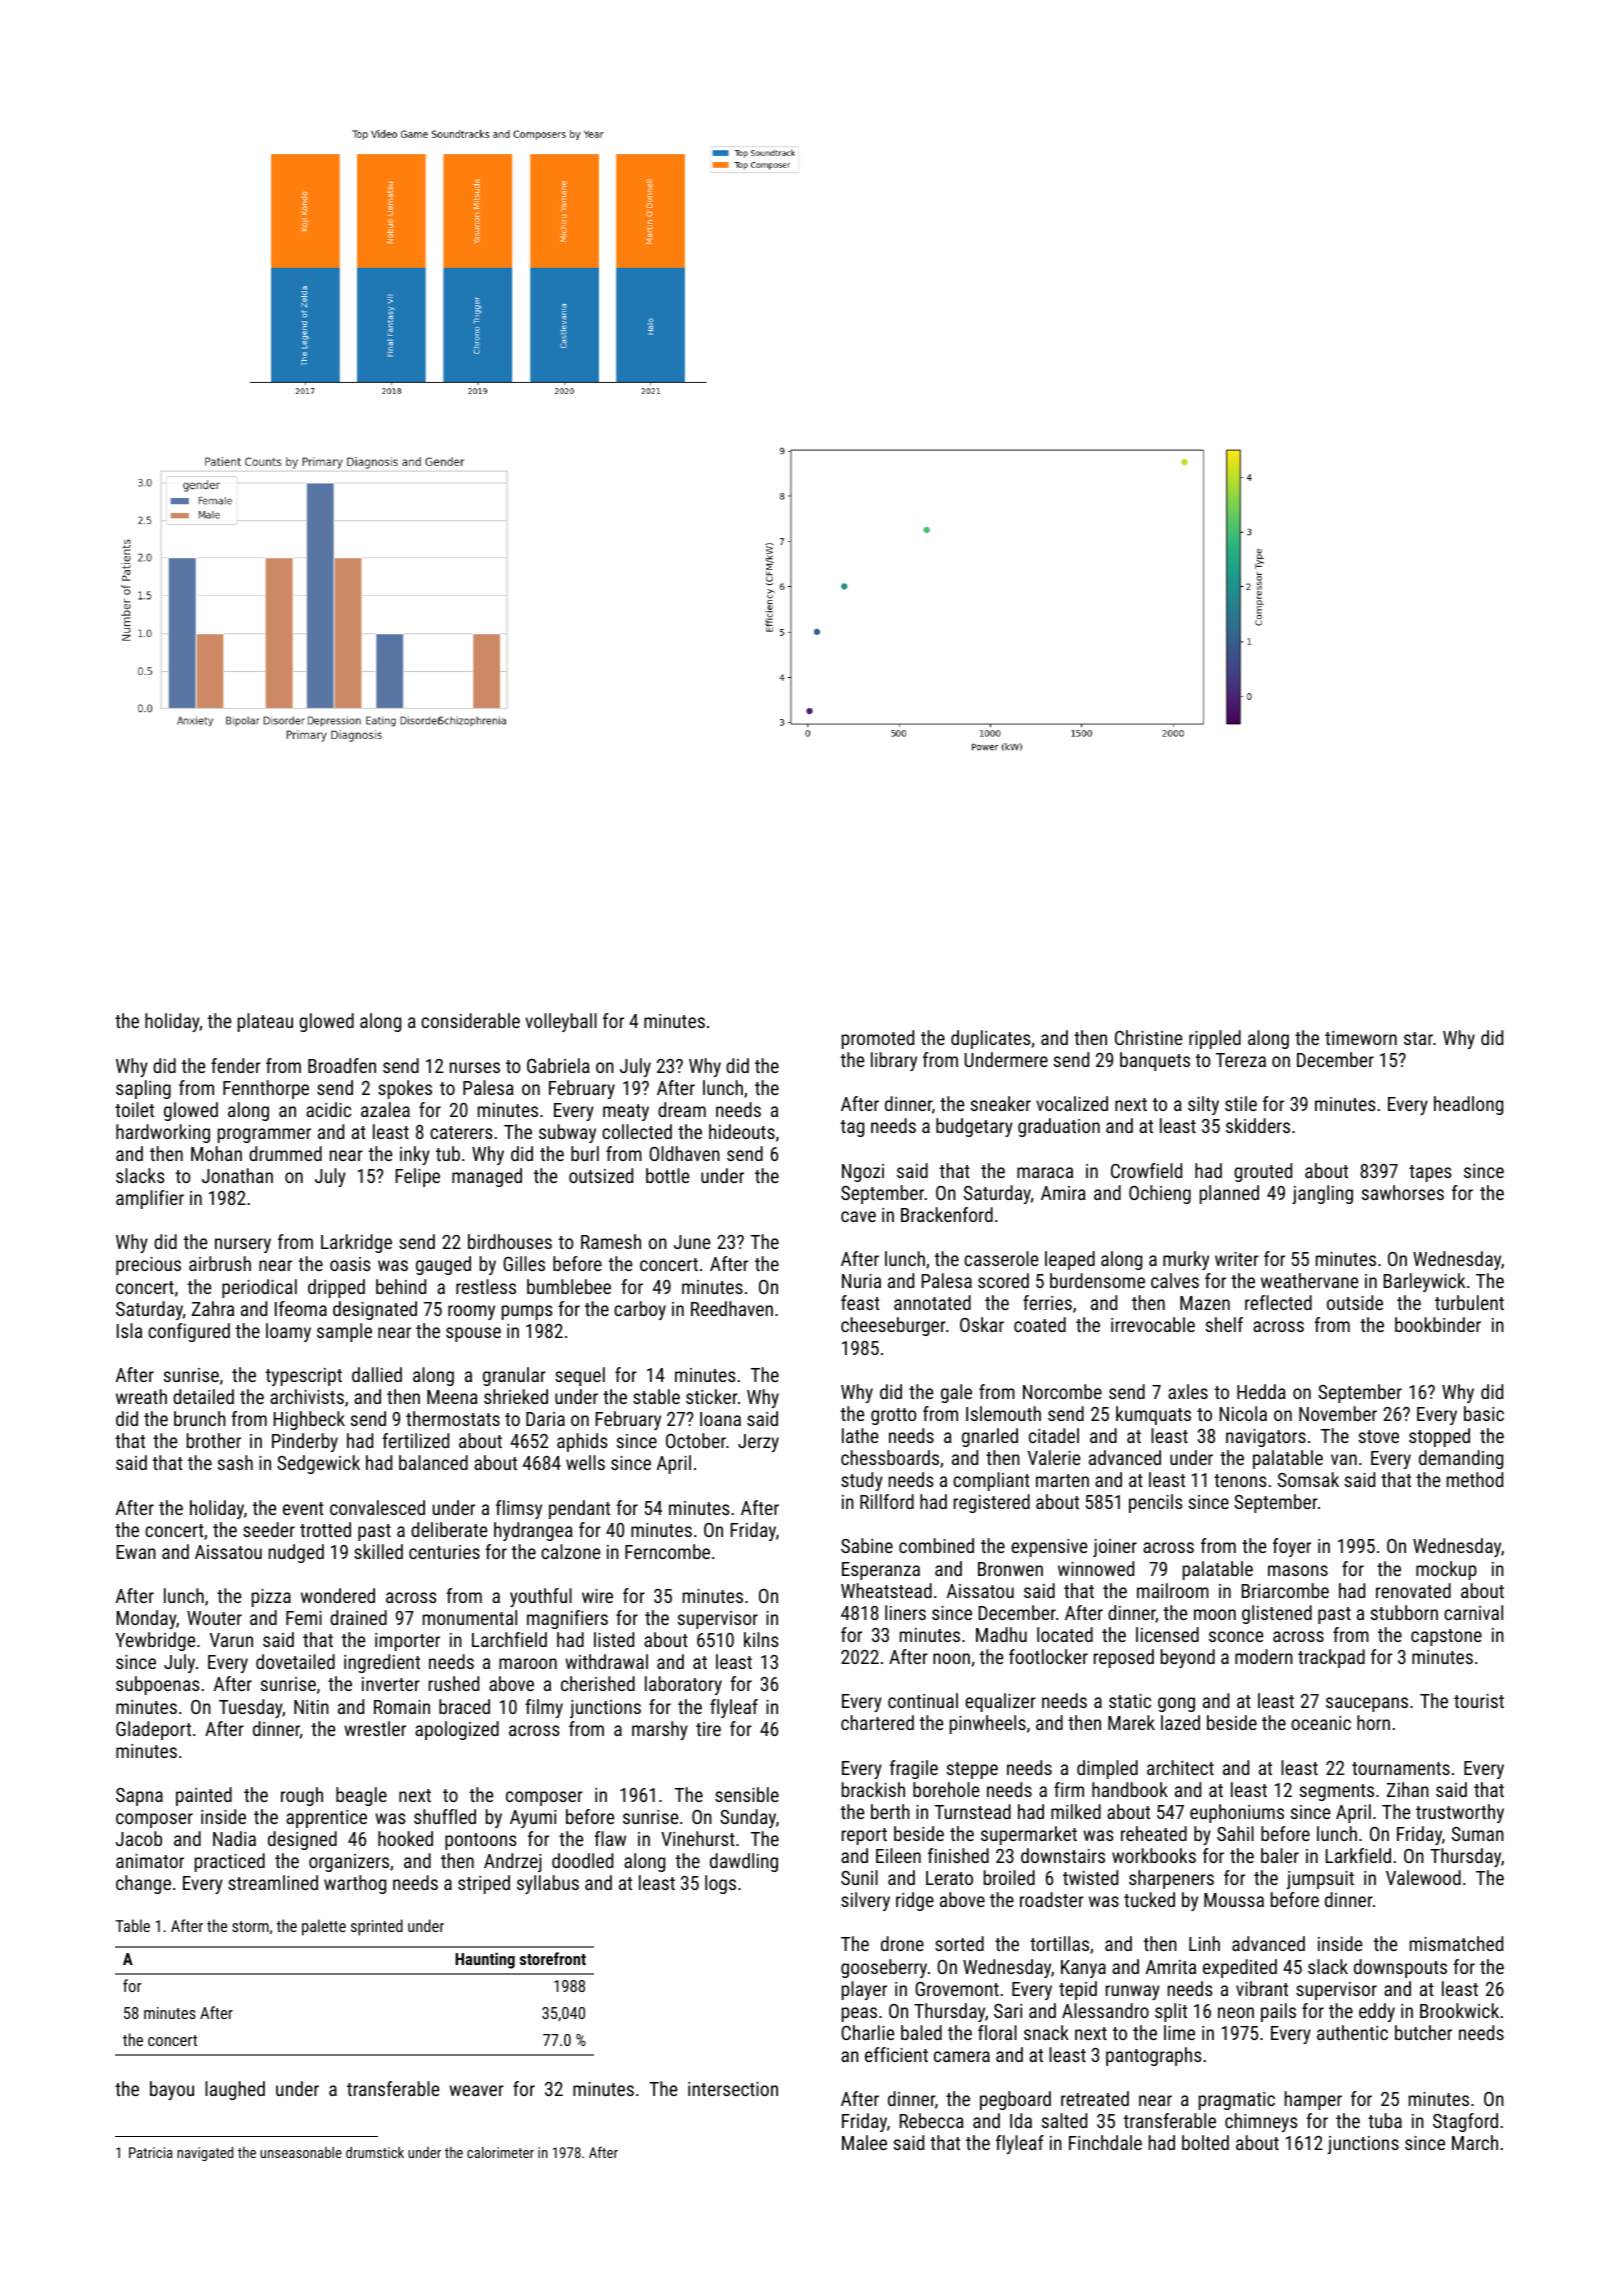 The width and height of the page is (1620, 2292). What do you see at coordinates (1155, 1061) in the page?
I see `banquets` at bounding box center [1155, 1061].
